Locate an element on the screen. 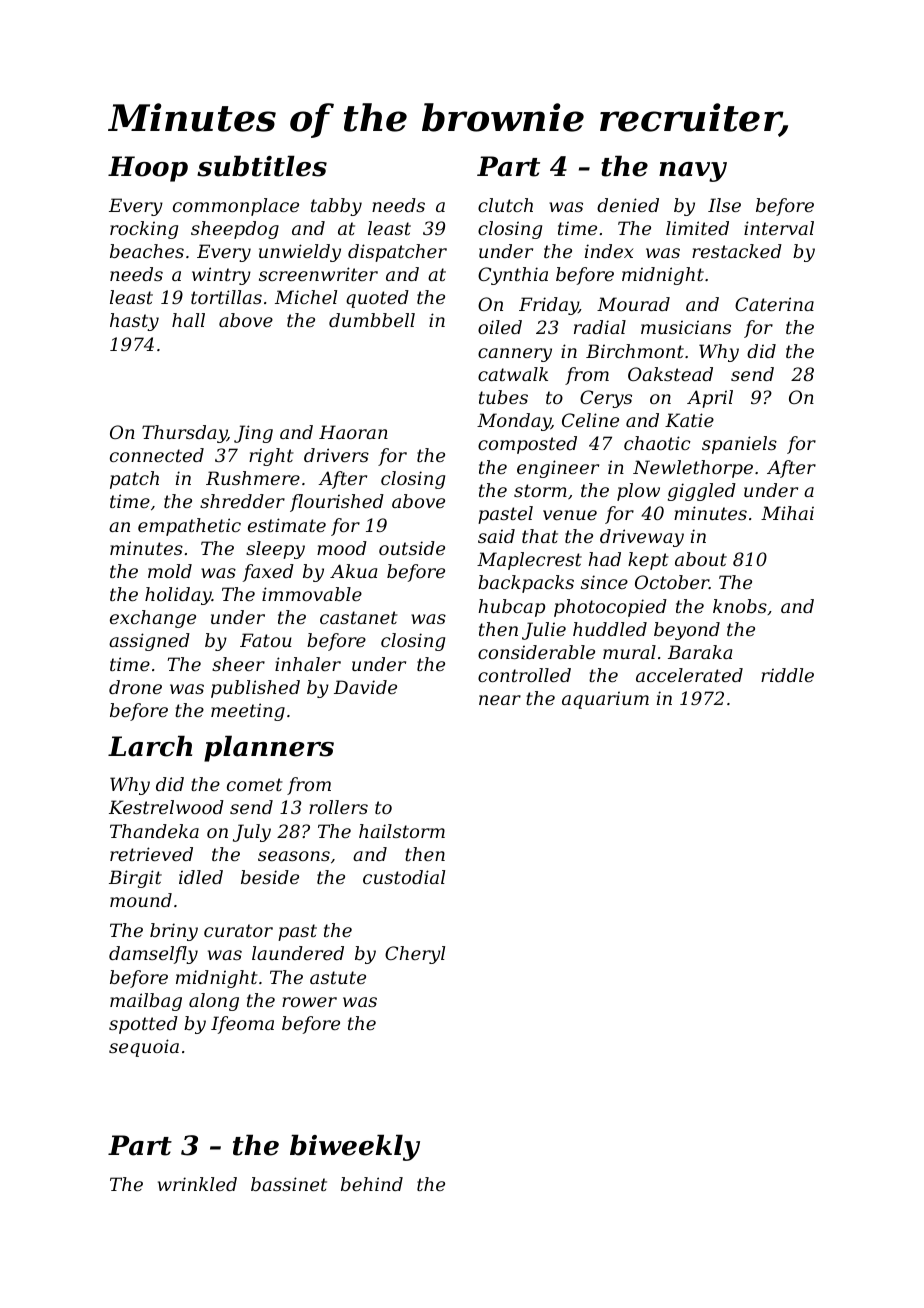 This screenshot has height=1308, width=924. planners is located at coordinates (269, 748).
